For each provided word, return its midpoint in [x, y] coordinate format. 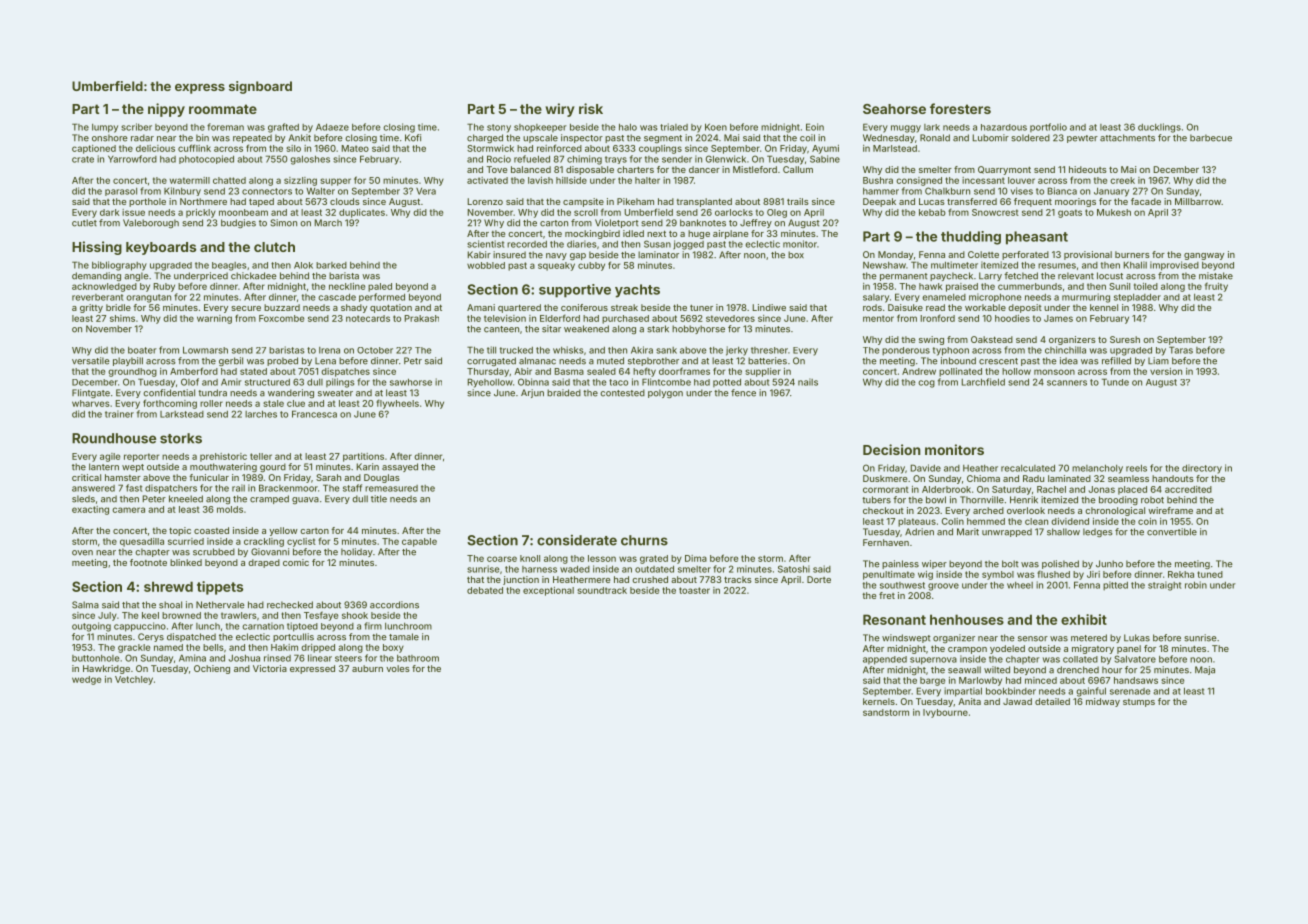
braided [564, 393]
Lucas [932, 201]
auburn [367, 668]
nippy [166, 110]
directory [1202, 469]
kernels [879, 701]
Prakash [421, 318]
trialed [674, 127]
